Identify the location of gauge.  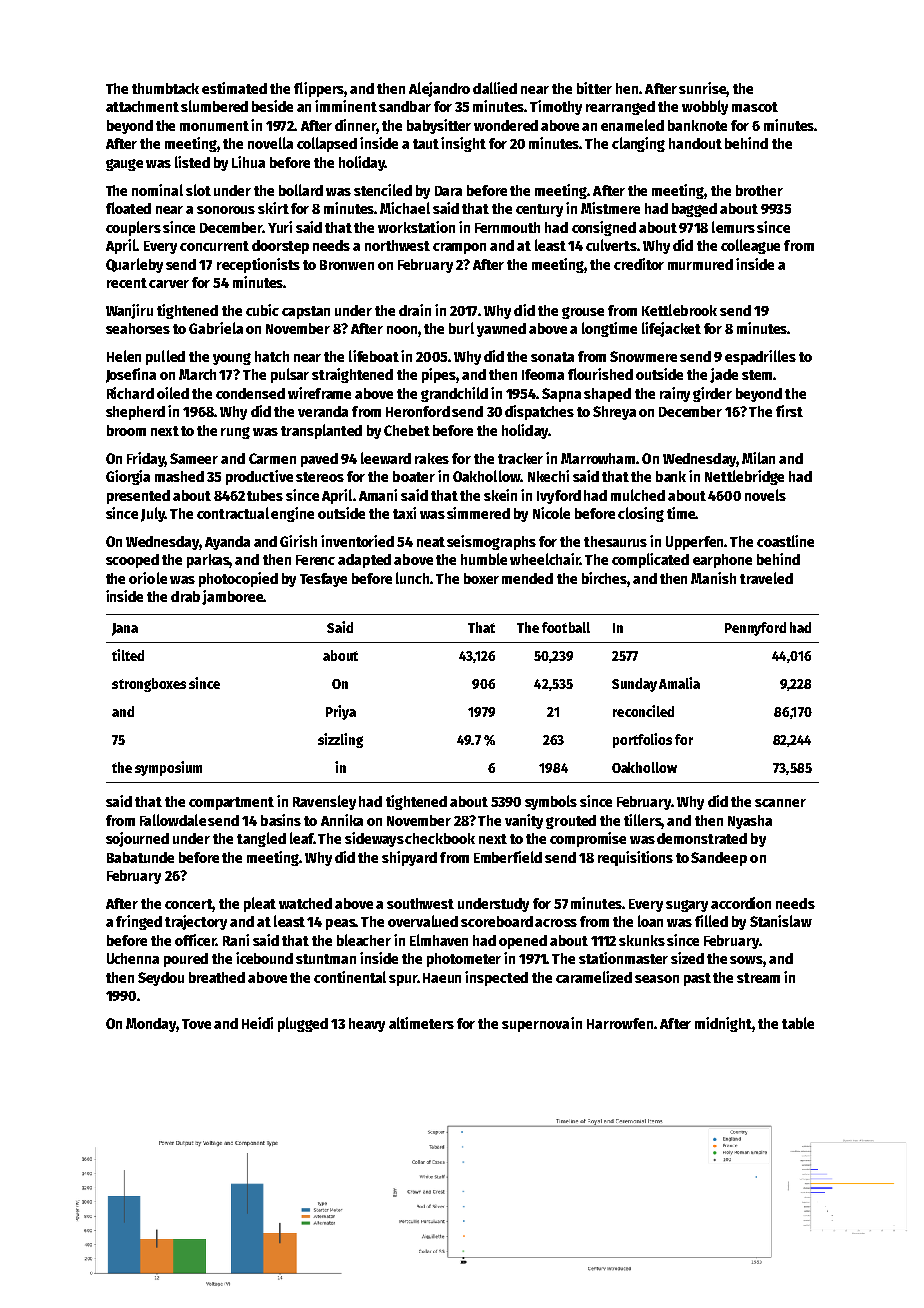
(124, 165).
